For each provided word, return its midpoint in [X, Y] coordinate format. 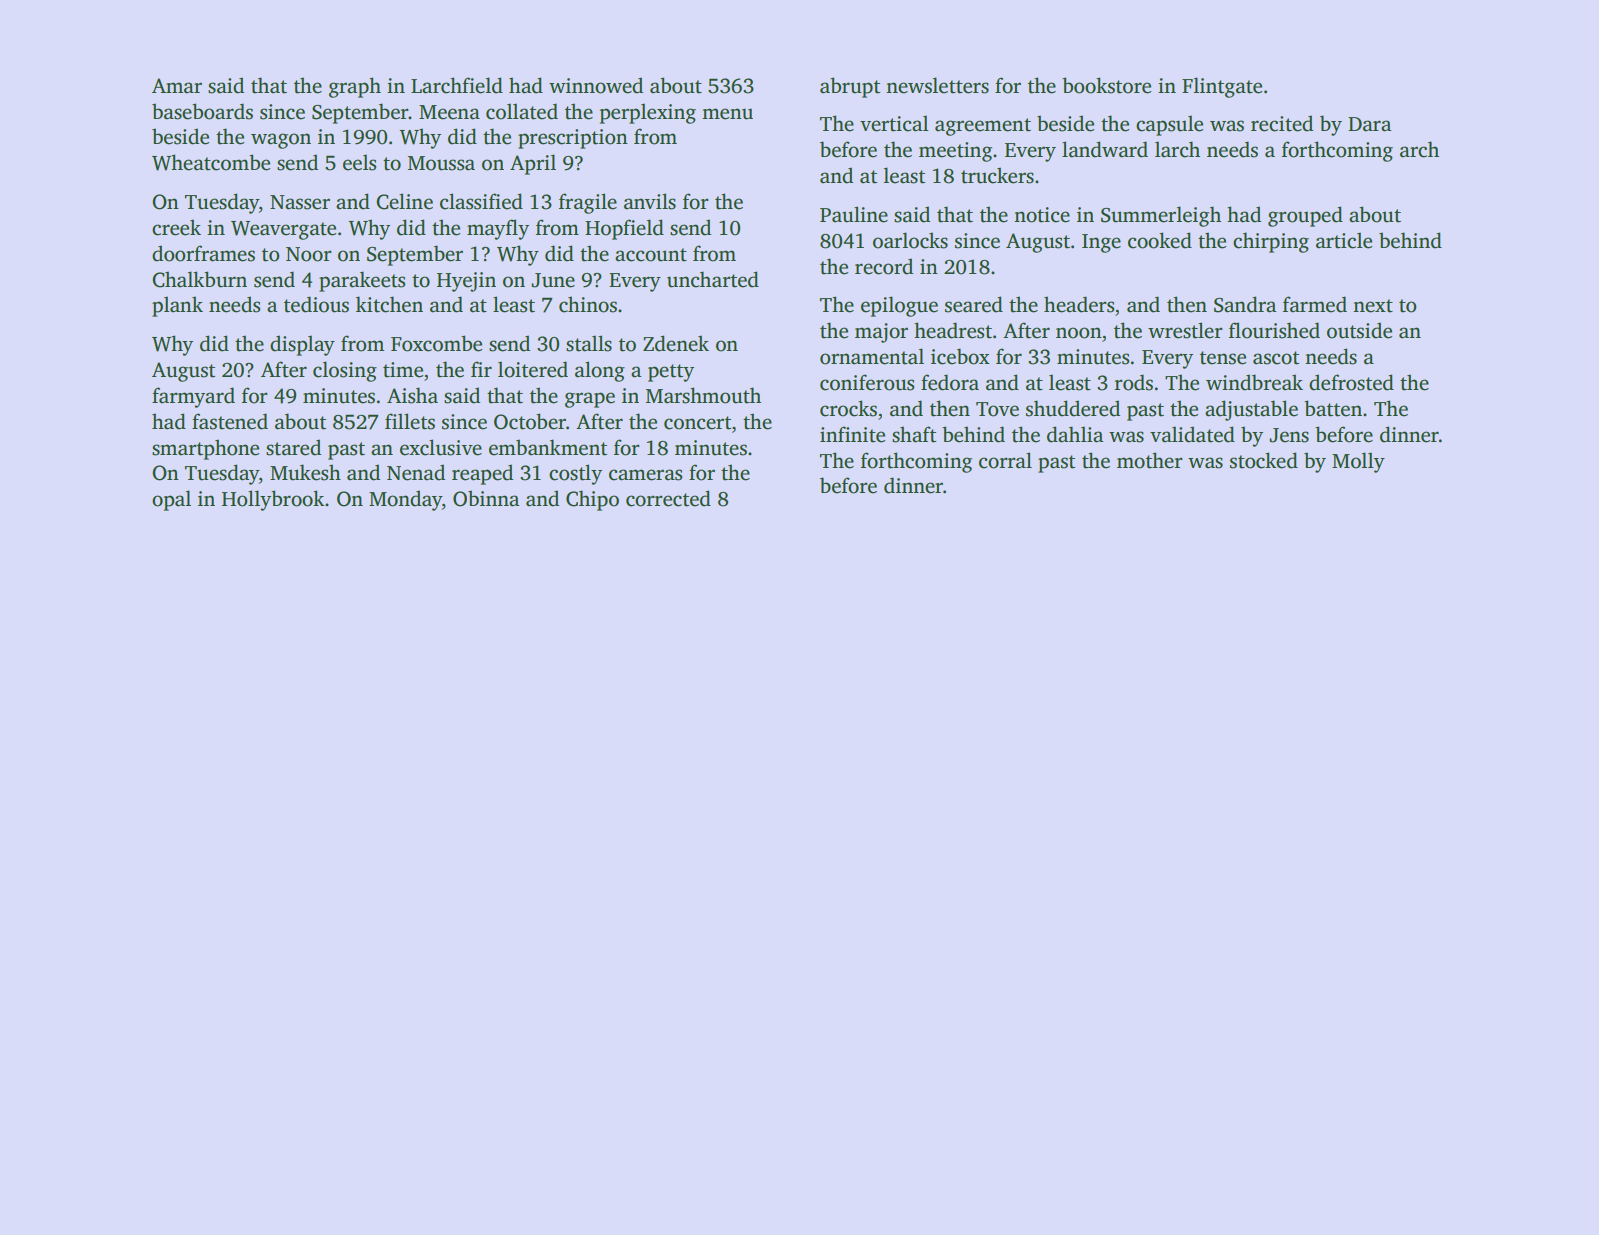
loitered [533, 369]
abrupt [850, 87]
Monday [405, 500]
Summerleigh [1161, 216]
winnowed [596, 85]
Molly [1358, 462]
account [651, 255]
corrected [668, 498]
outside [1359, 330]
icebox [960, 356]
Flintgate [1222, 87]
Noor [309, 254]
